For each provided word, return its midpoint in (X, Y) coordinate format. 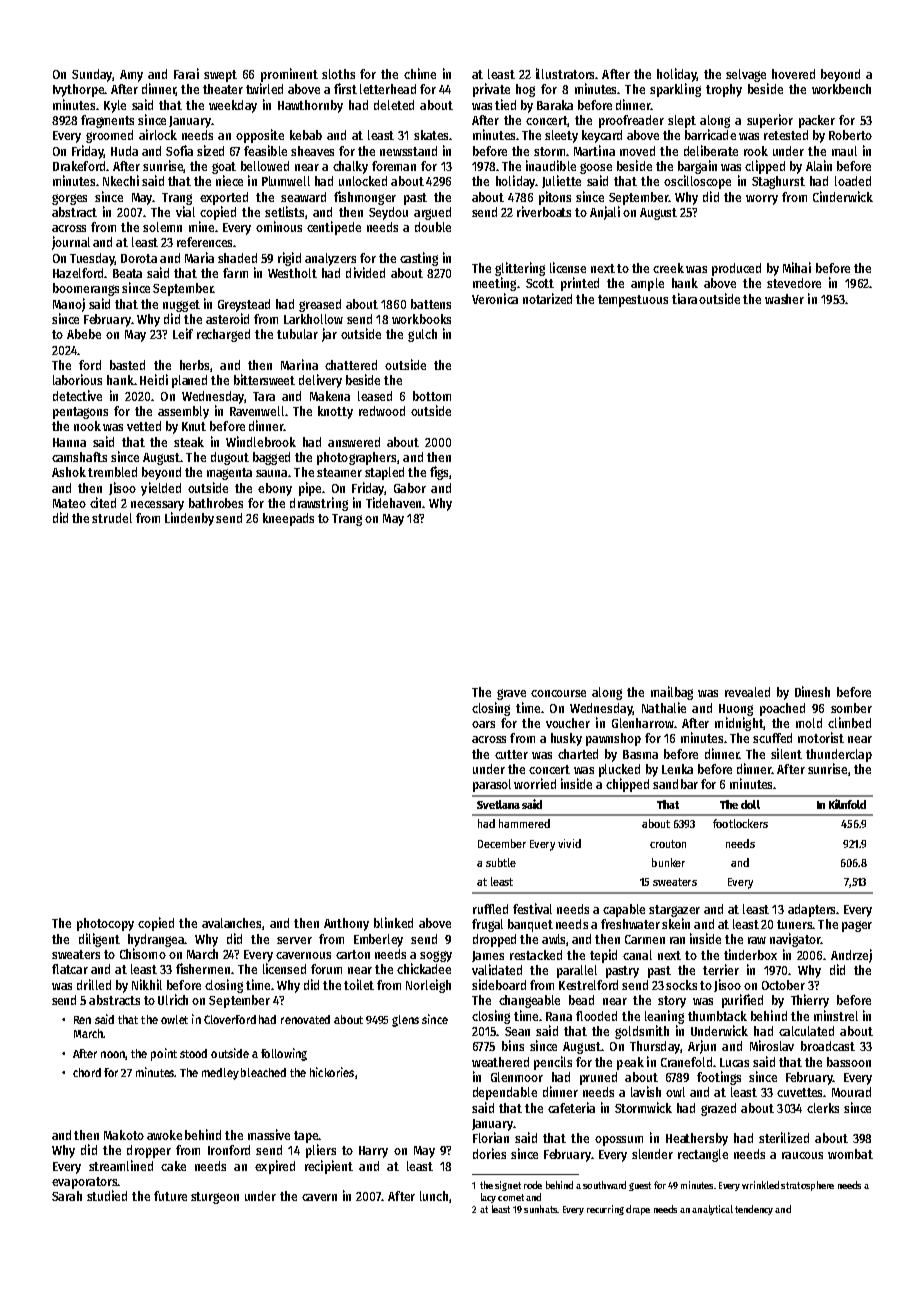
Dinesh (812, 691)
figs (439, 473)
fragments (107, 121)
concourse (558, 693)
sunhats (540, 1209)
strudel (112, 518)
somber (851, 708)
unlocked (363, 181)
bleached (263, 1072)
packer (817, 121)
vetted (144, 426)
